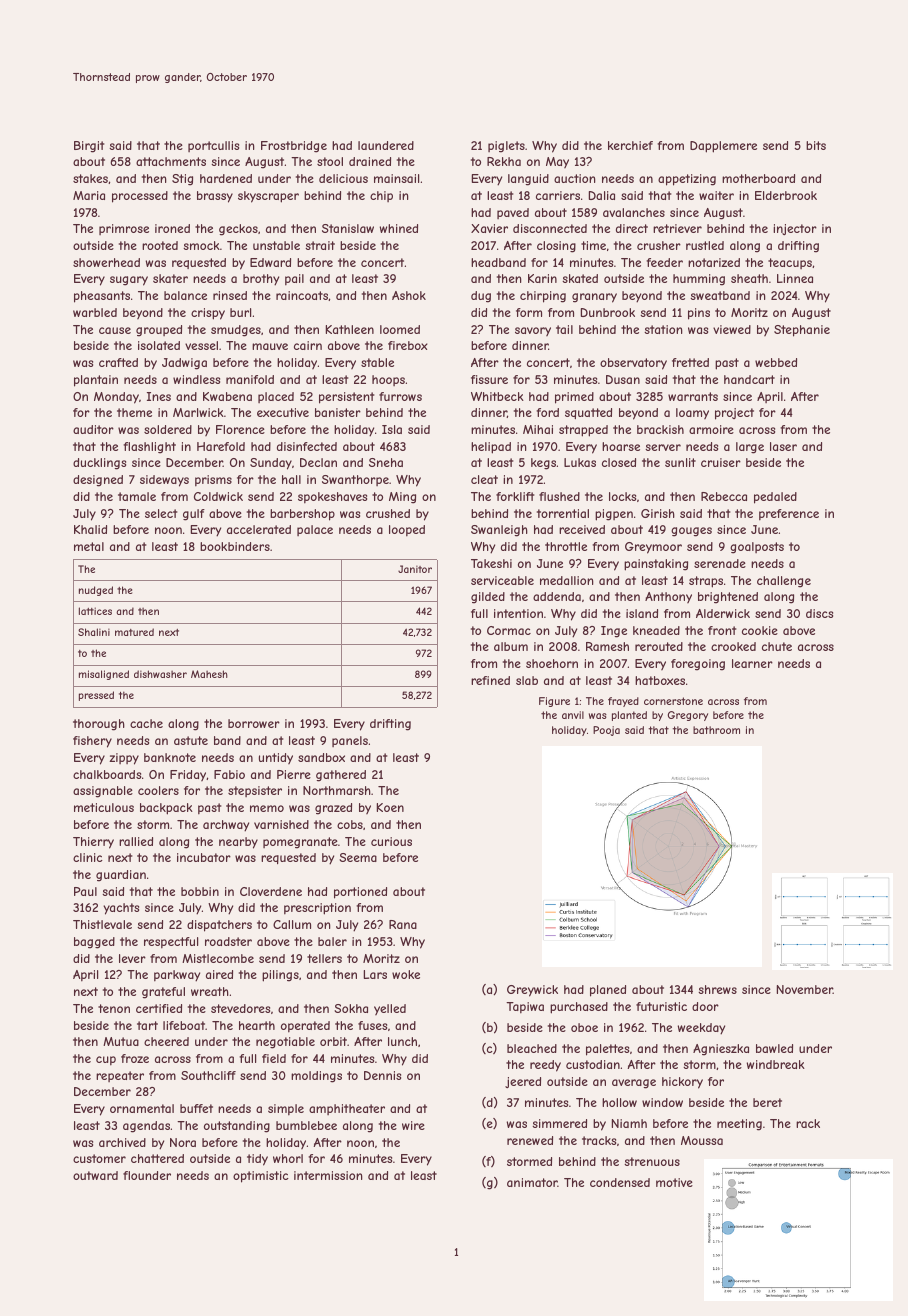 The width and height of the page is (908, 1316). Describe the element at coordinates (816, 145) in the page. I see `bits` at that location.
